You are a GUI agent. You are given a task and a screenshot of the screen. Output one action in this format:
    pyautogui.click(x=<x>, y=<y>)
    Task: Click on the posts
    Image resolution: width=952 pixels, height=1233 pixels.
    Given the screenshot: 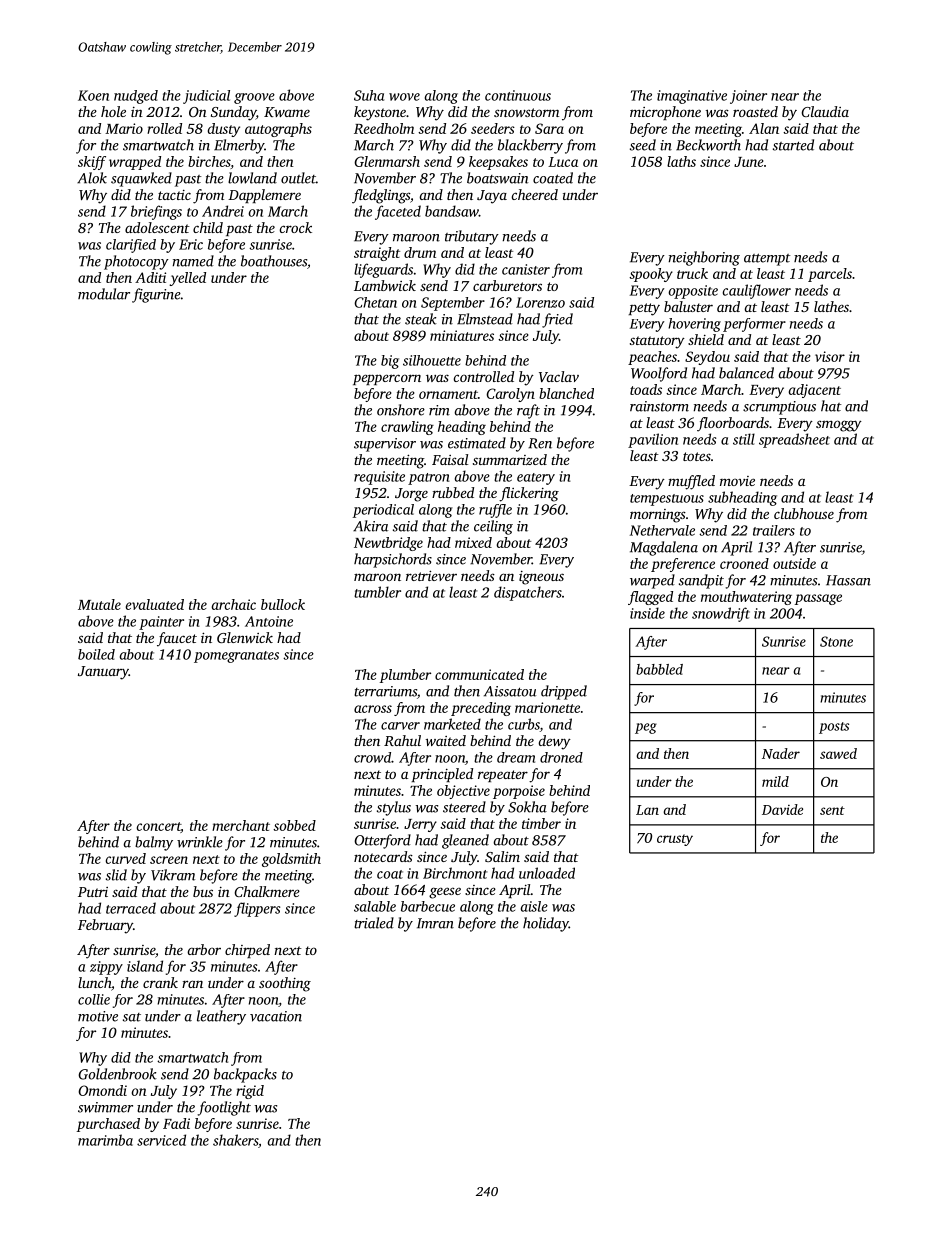 What is the action you would take?
    pyautogui.click(x=834, y=728)
